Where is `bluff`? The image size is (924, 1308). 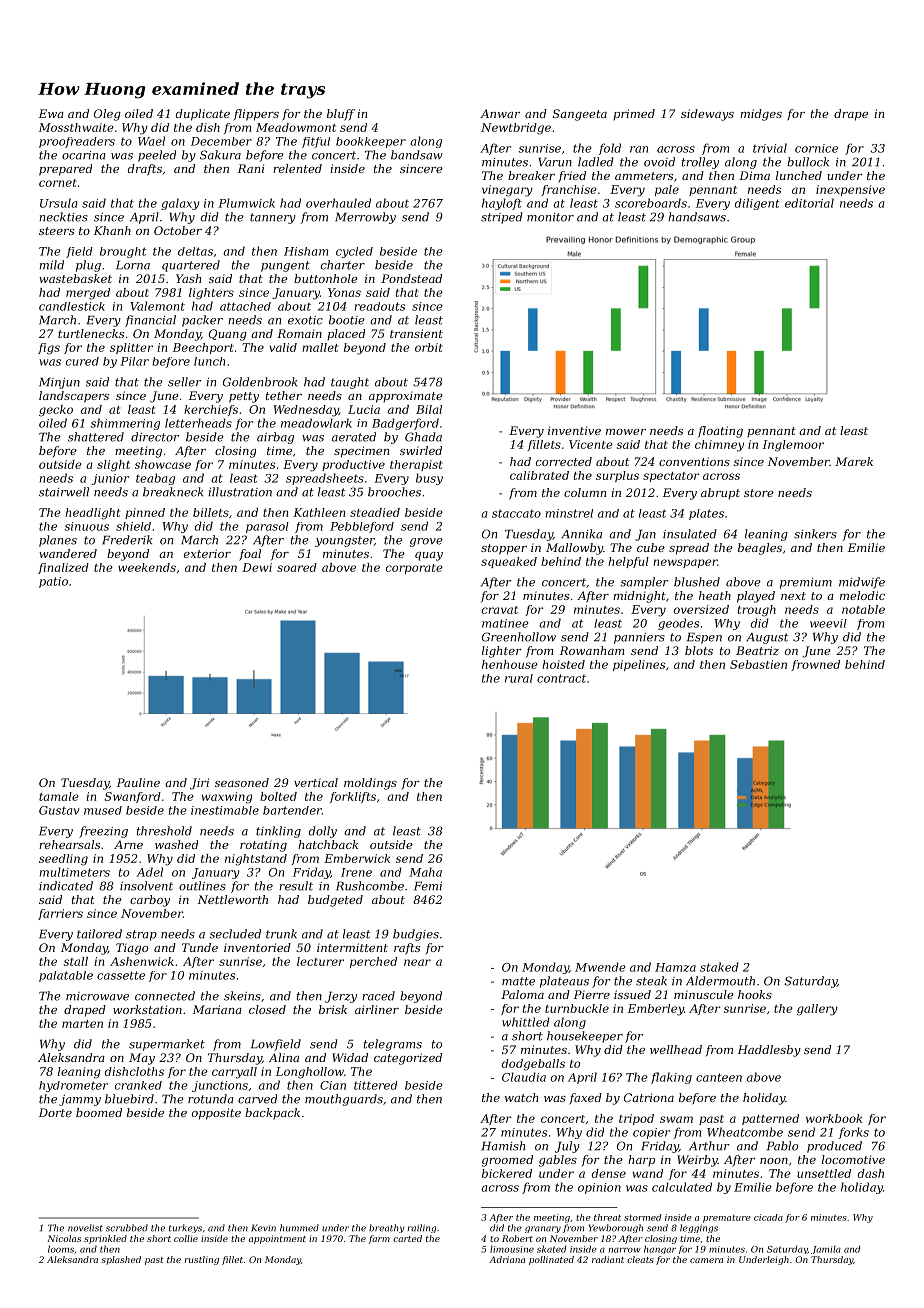 bluff is located at coordinates (341, 115).
